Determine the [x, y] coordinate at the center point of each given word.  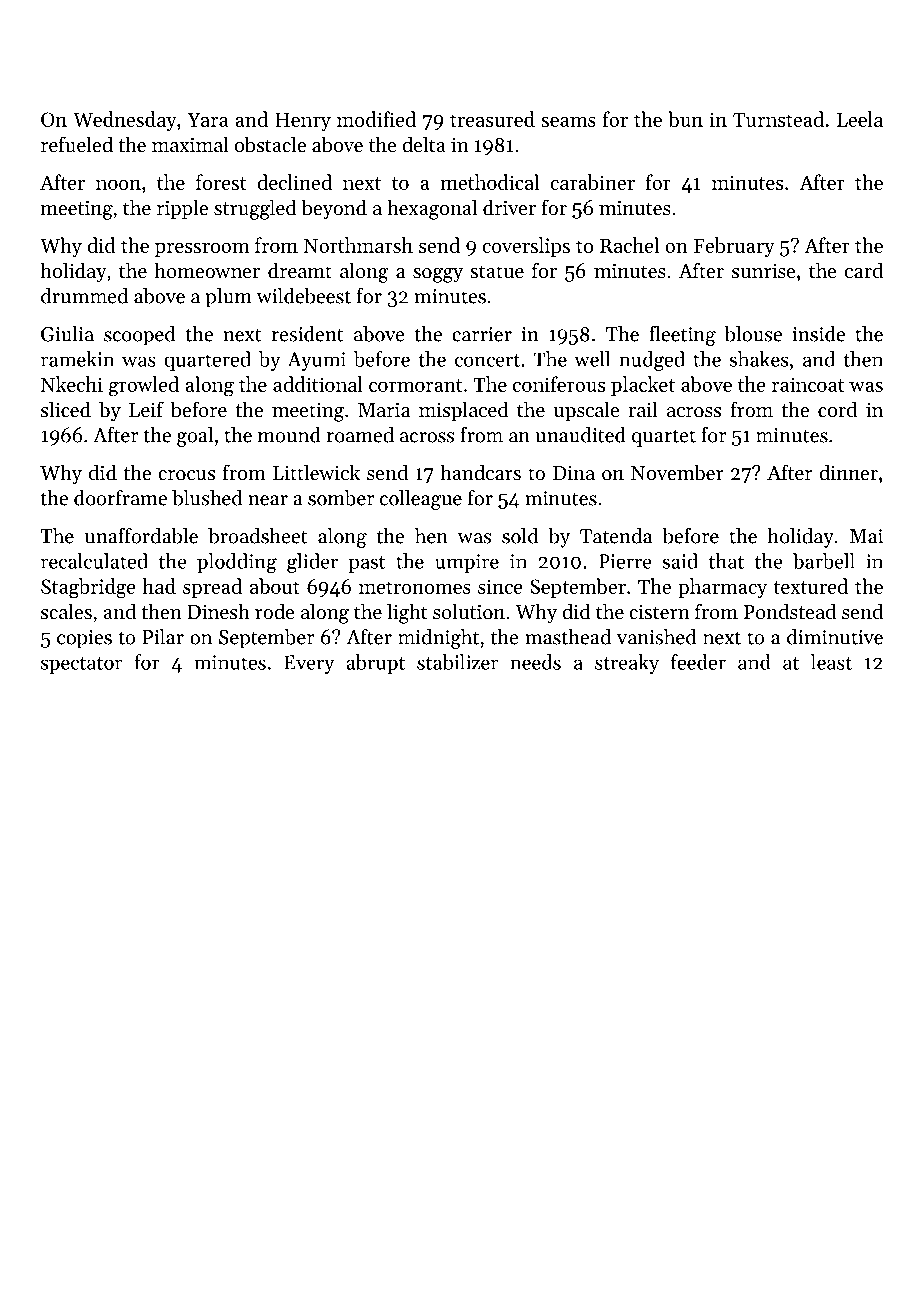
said [680, 561]
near [268, 500]
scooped [139, 336]
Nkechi [72, 384]
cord [837, 409]
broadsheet [258, 536]
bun [685, 119]
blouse [753, 334]
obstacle [270, 144]
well [592, 359]
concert [487, 360]
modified [376, 119]
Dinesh [218, 611]
